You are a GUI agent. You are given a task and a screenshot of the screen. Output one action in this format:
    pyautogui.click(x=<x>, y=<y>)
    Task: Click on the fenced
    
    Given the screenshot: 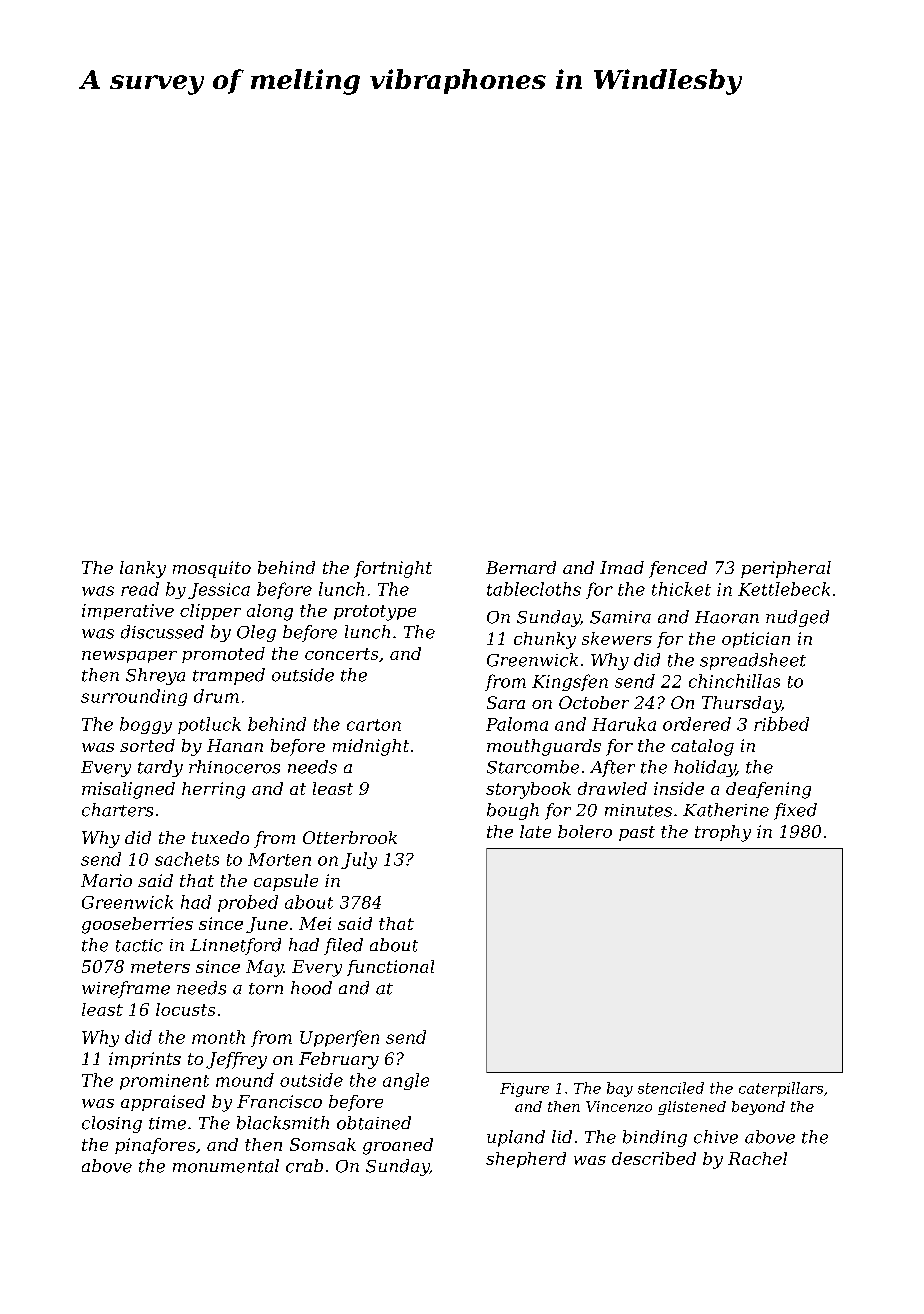 What is the action you would take?
    pyautogui.click(x=678, y=569)
